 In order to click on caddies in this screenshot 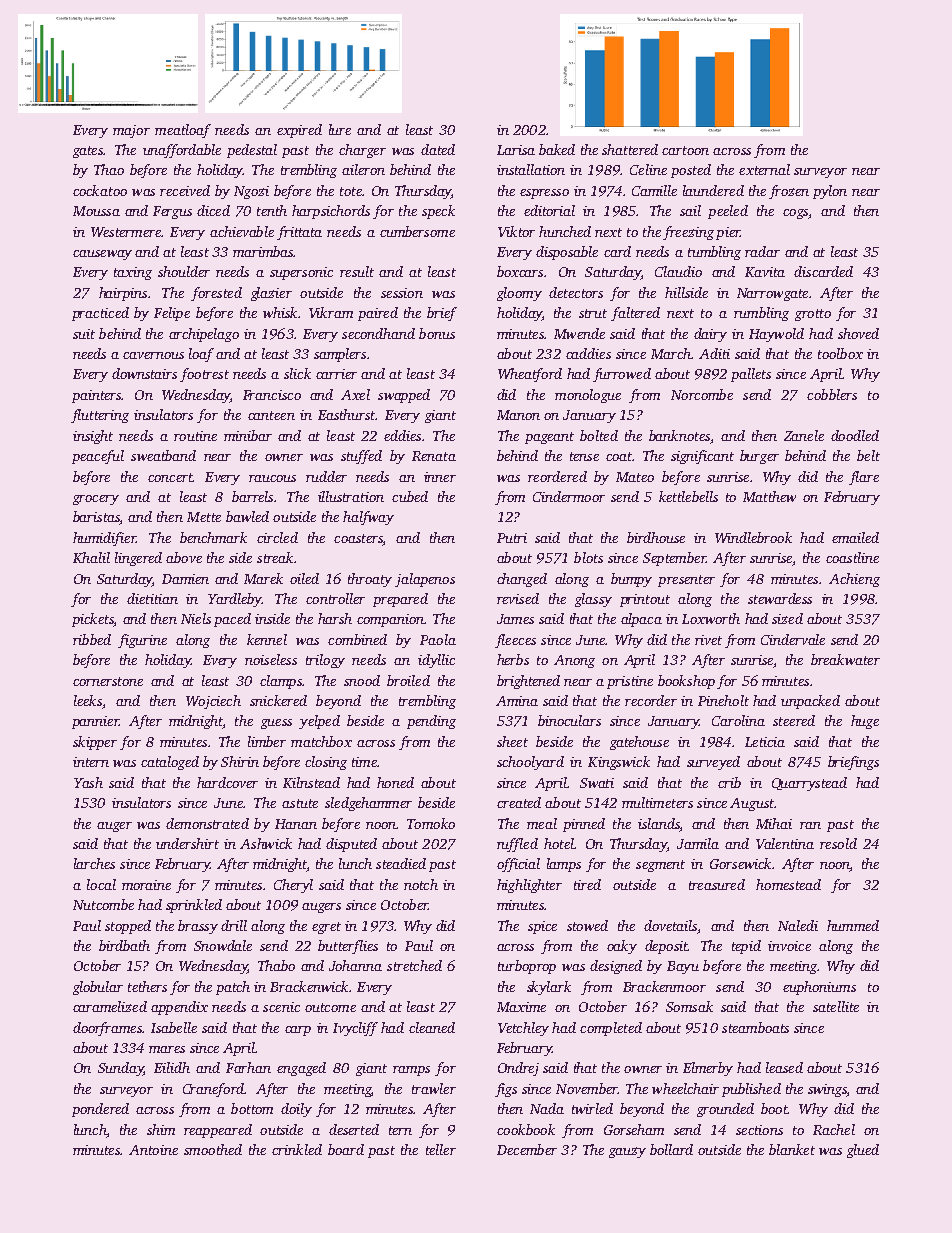, I will do `click(588, 353)`.
